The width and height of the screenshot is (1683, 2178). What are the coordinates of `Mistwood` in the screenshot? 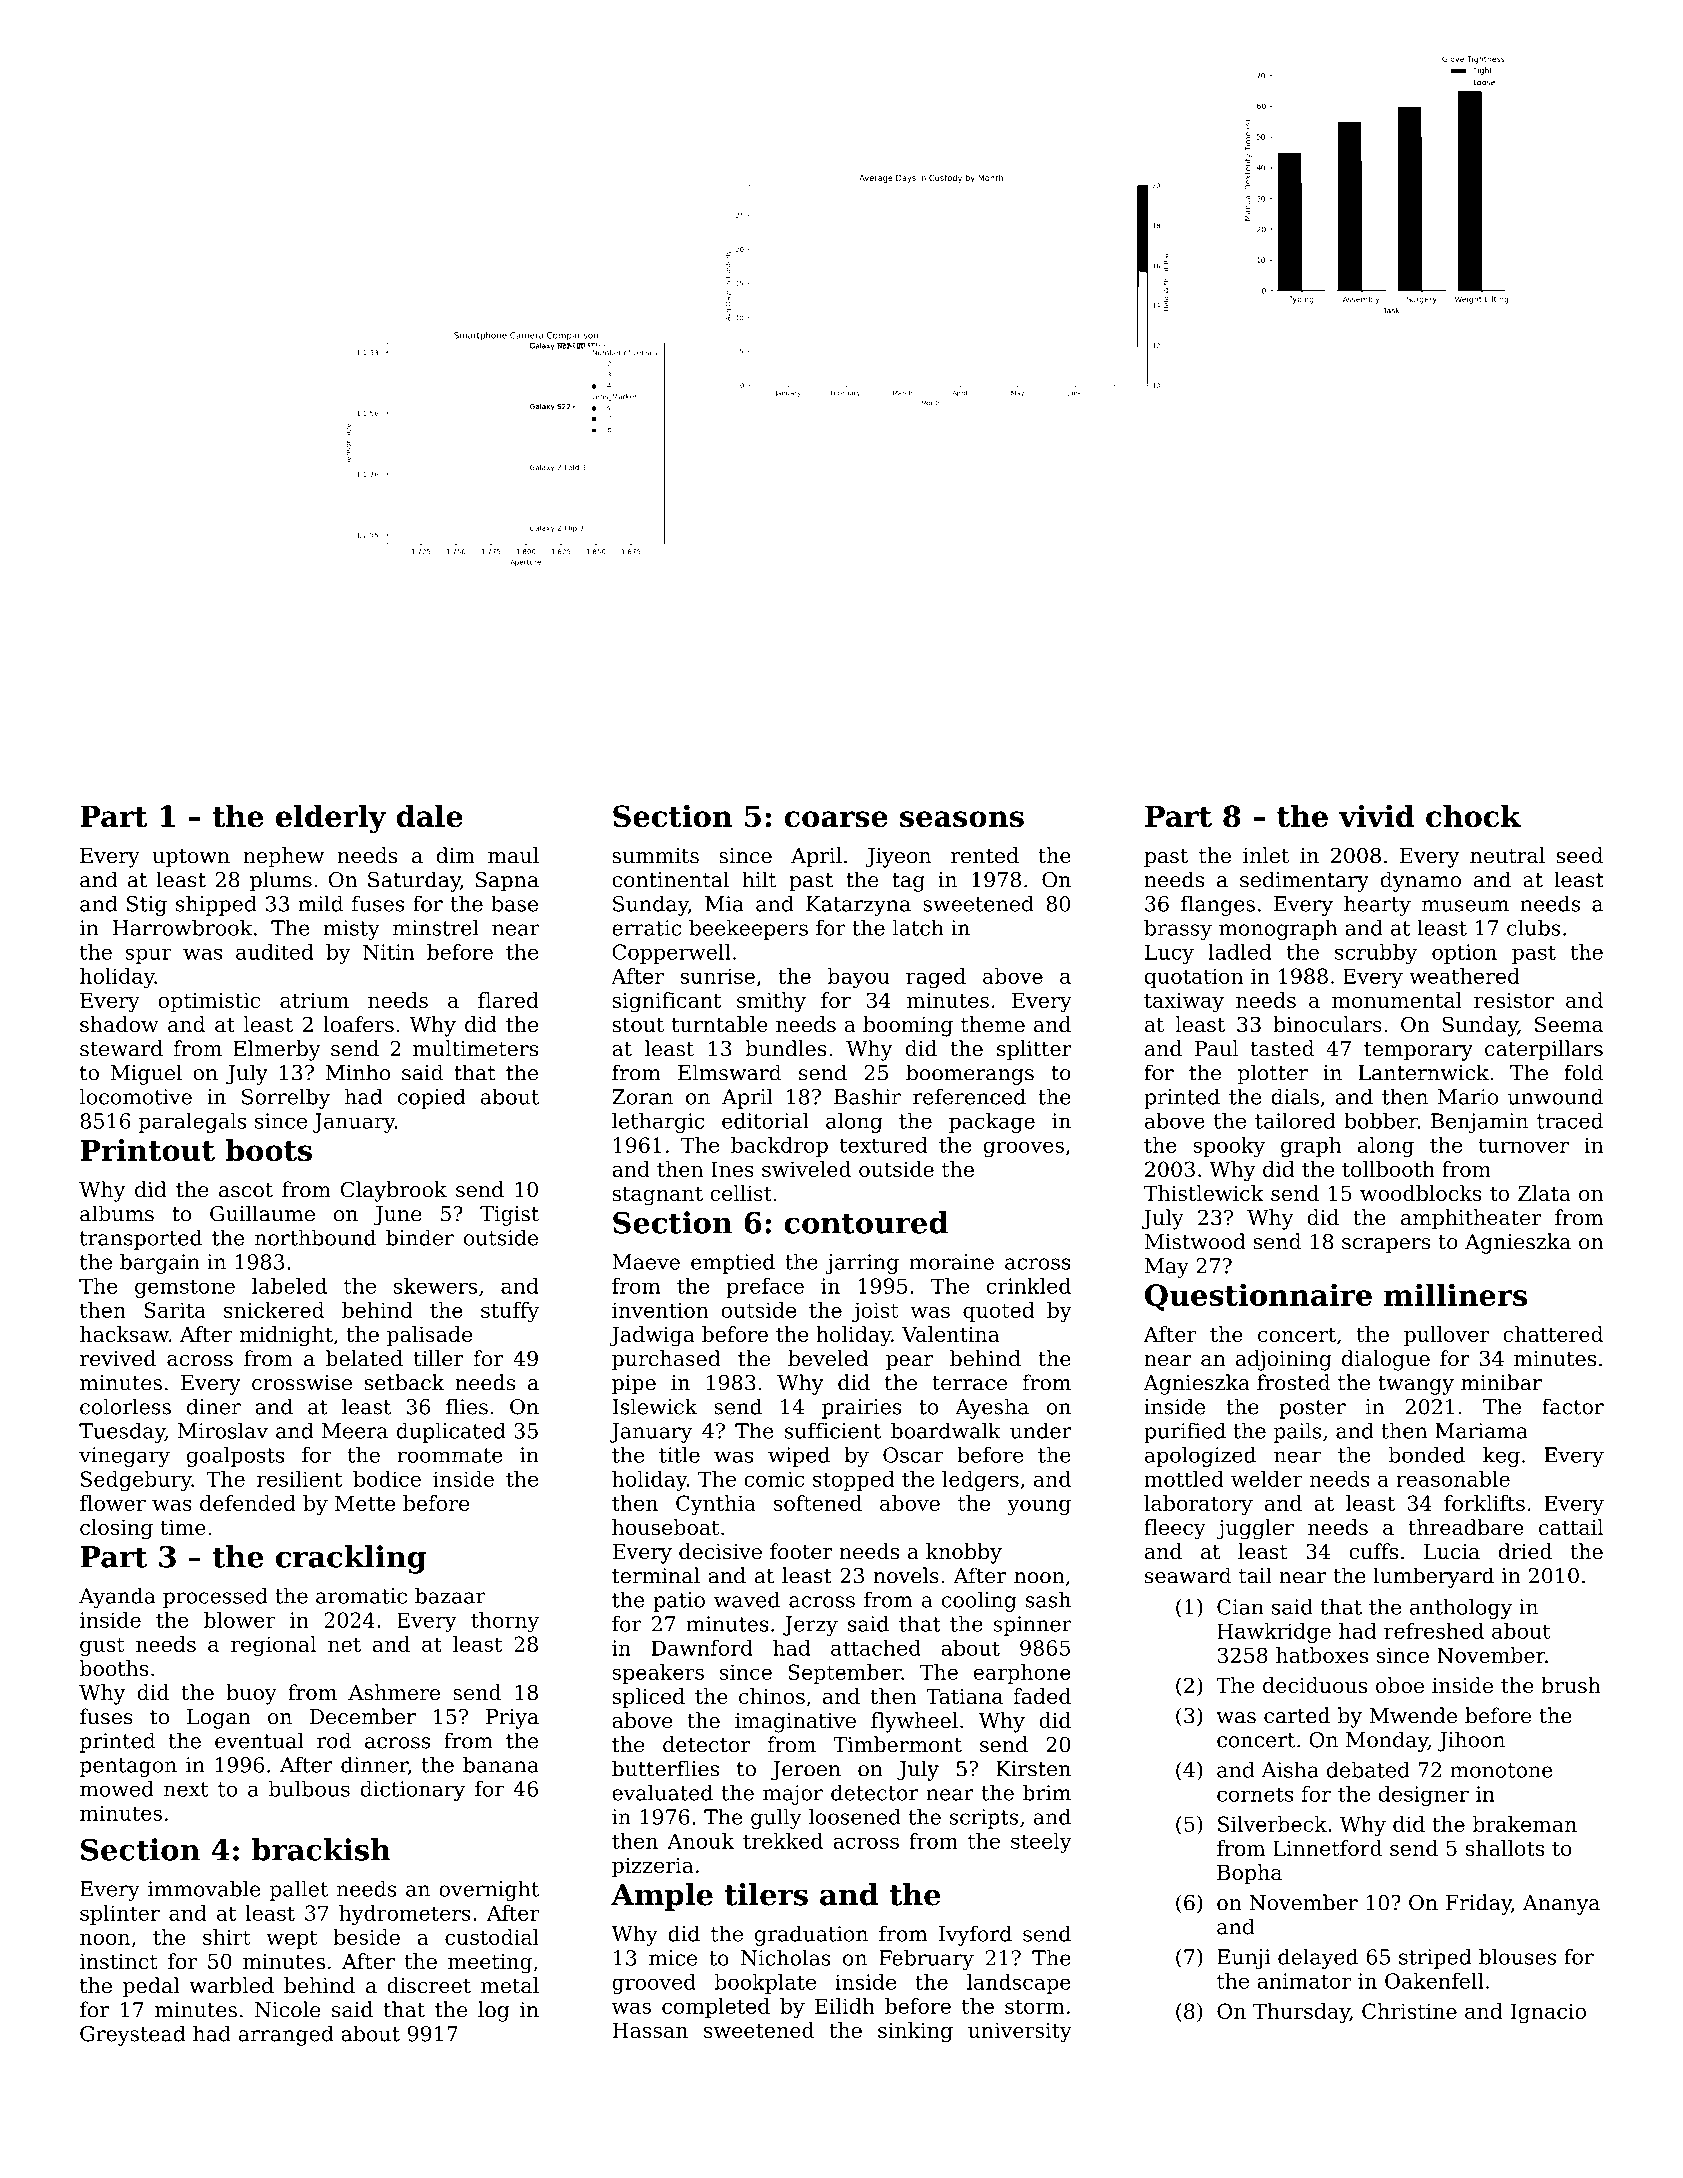 It's located at (1195, 1241).
